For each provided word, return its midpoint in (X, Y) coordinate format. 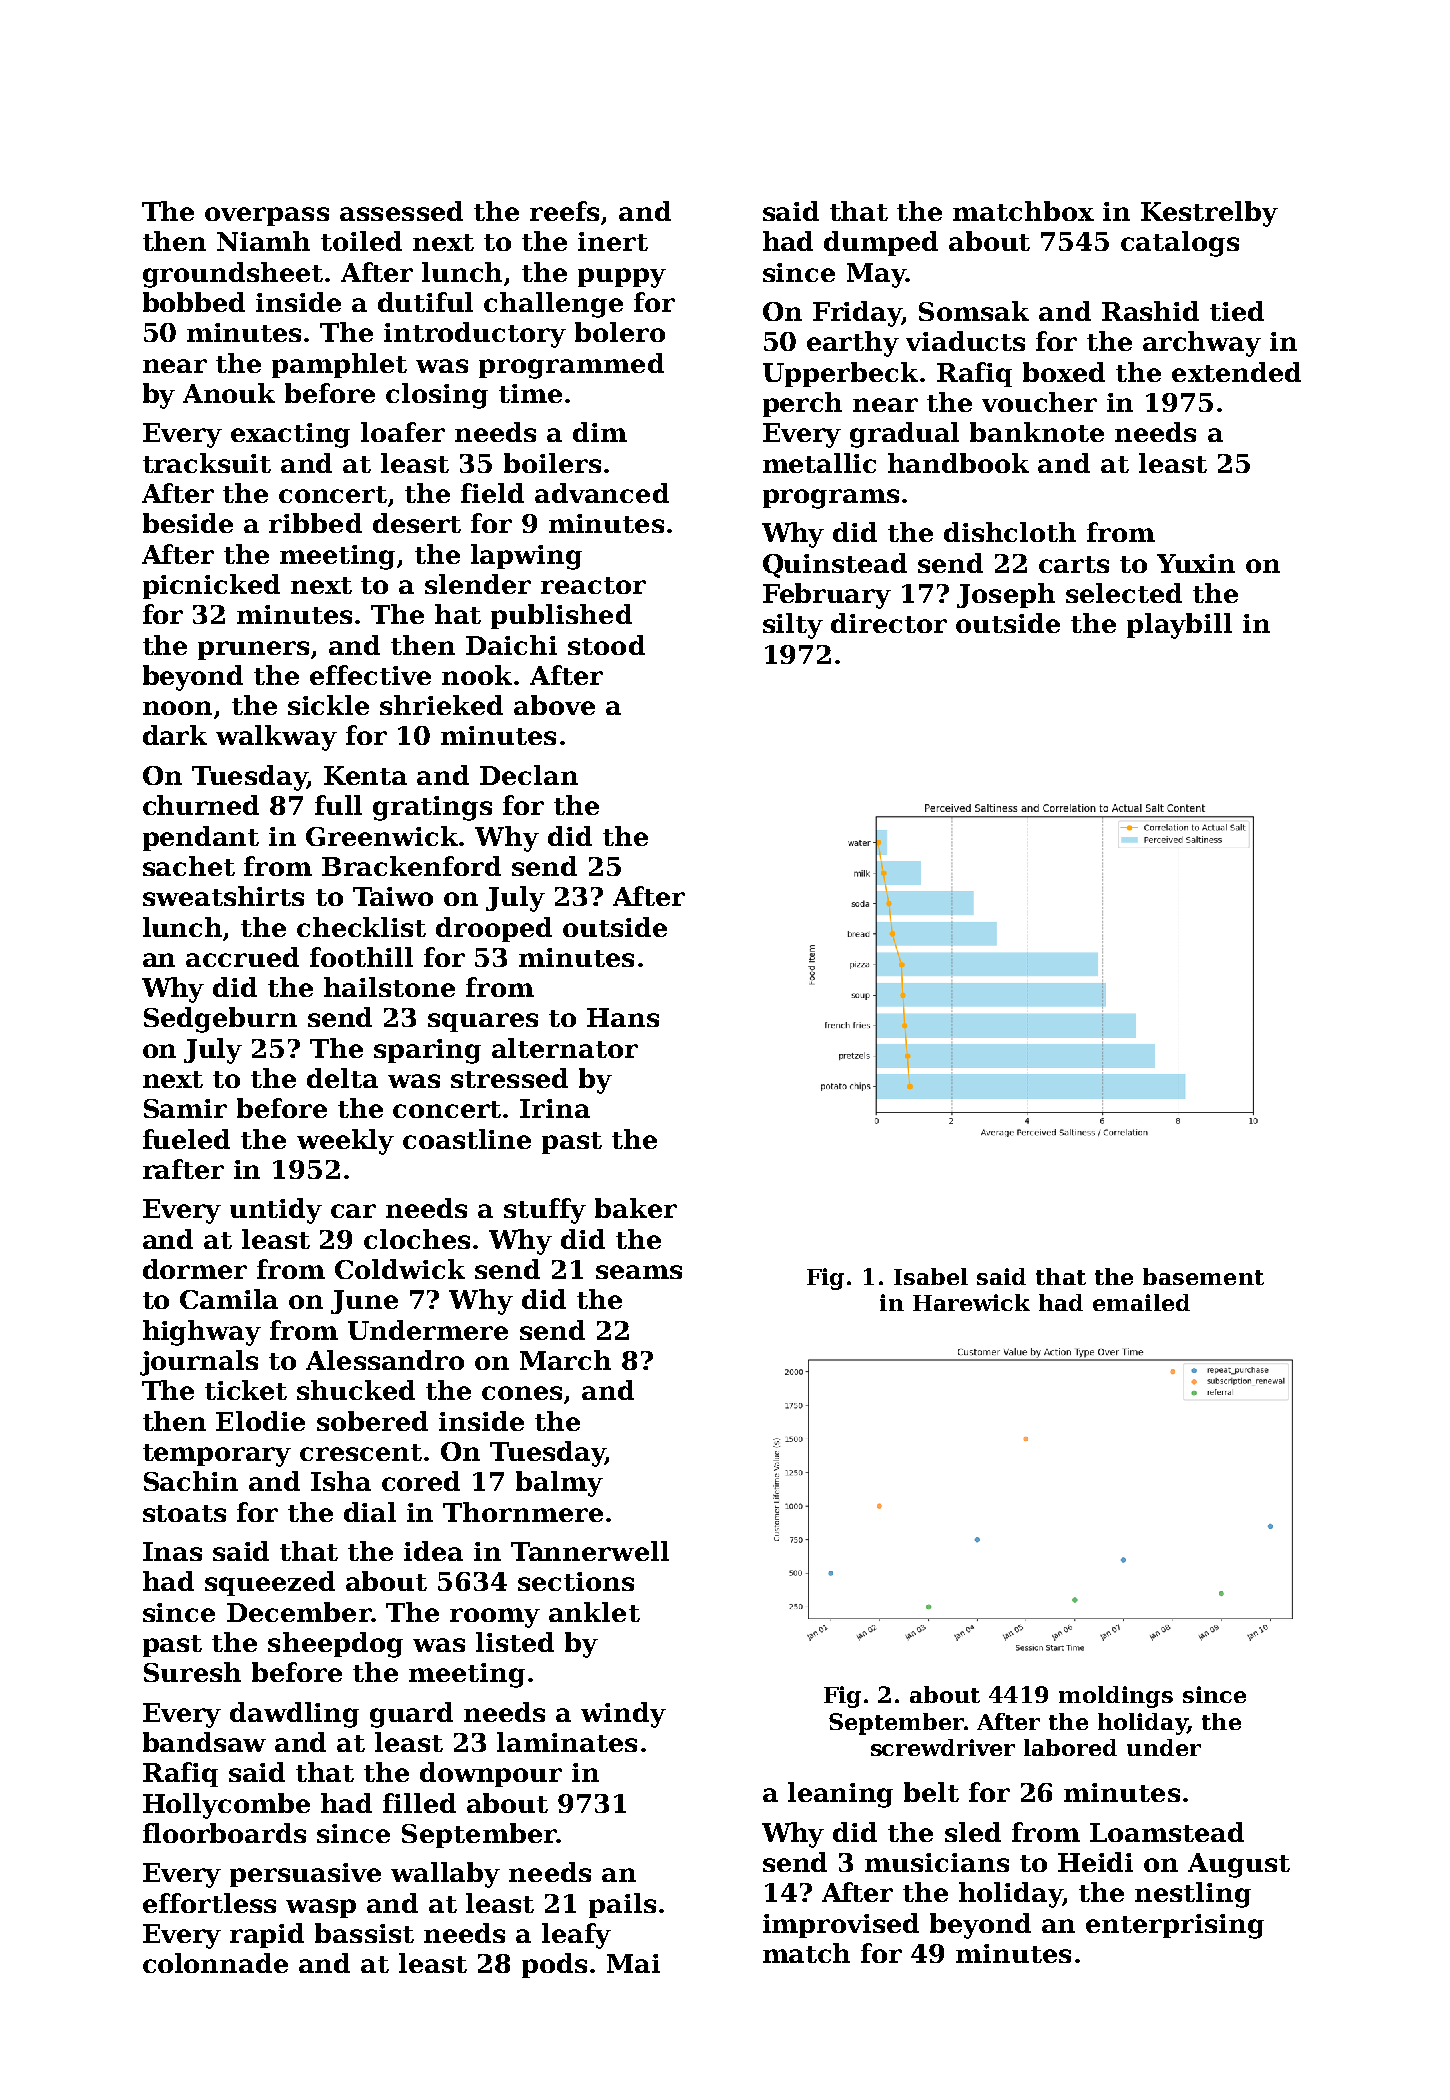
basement (1203, 1276)
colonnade (215, 1963)
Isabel (931, 1276)
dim (600, 432)
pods (554, 1965)
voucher (1039, 402)
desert (417, 523)
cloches (417, 1239)
